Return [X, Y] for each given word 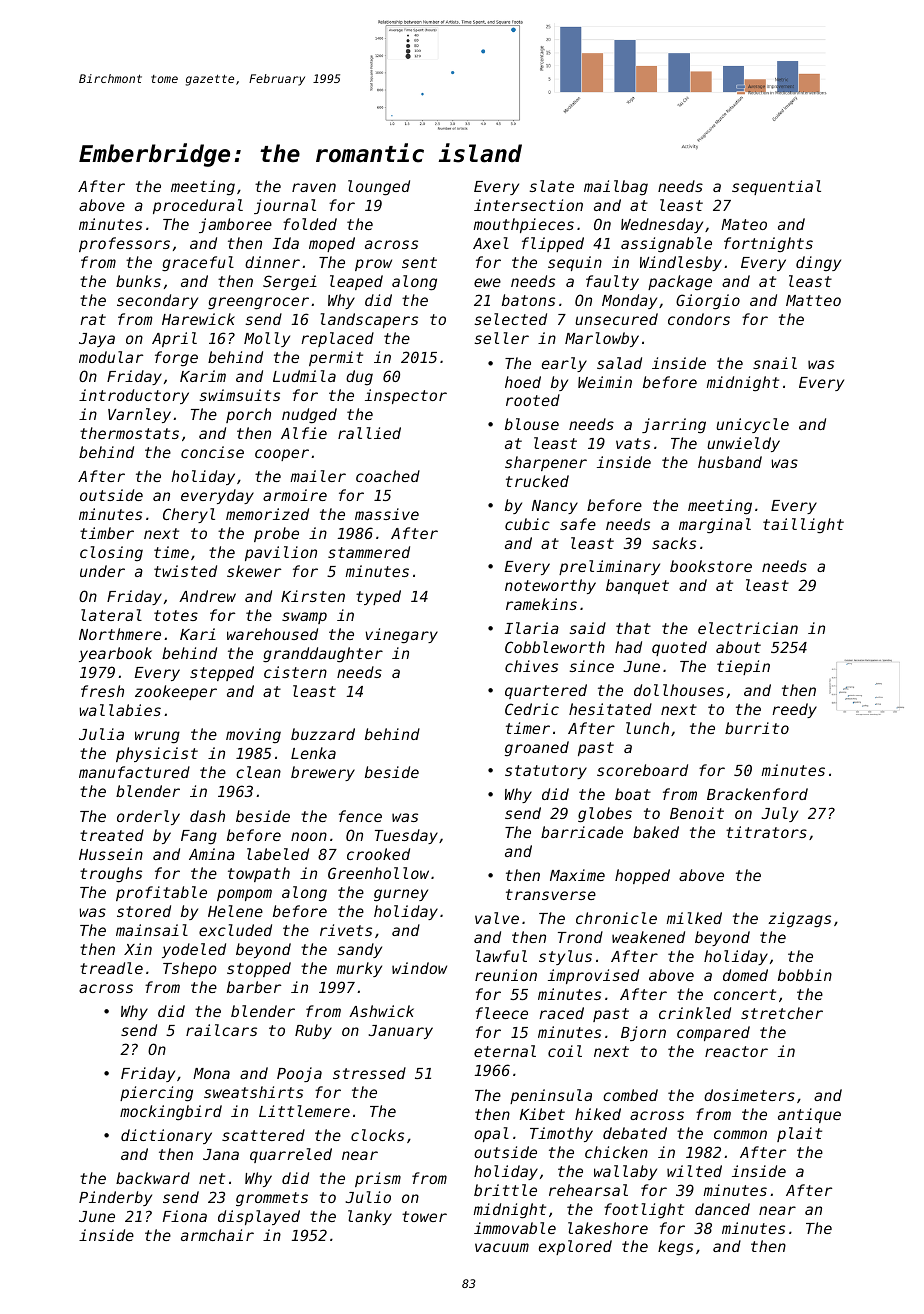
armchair [217, 1235]
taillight [803, 526]
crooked [378, 854]
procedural [198, 206]
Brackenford [757, 794]
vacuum [502, 1247]
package [680, 282]
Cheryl [189, 515]
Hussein [111, 854]
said [587, 628]
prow [373, 265]
